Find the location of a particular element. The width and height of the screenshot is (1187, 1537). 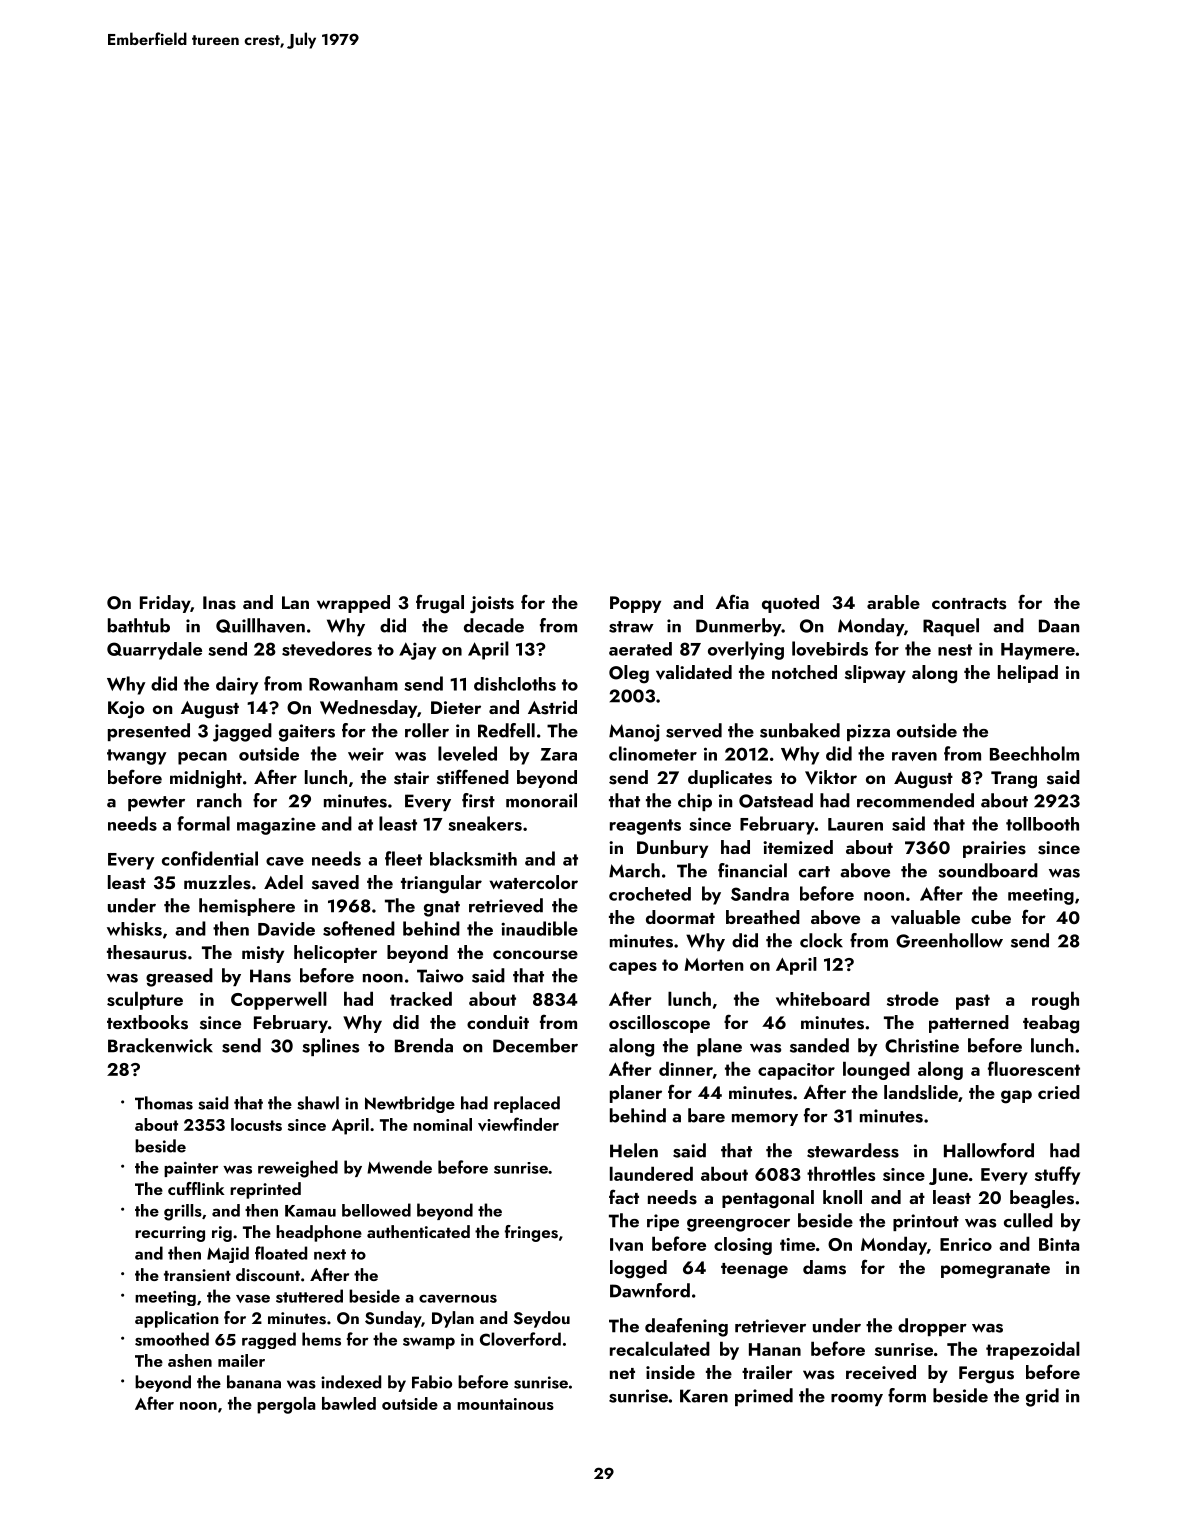

printout is located at coordinates (926, 1222).
